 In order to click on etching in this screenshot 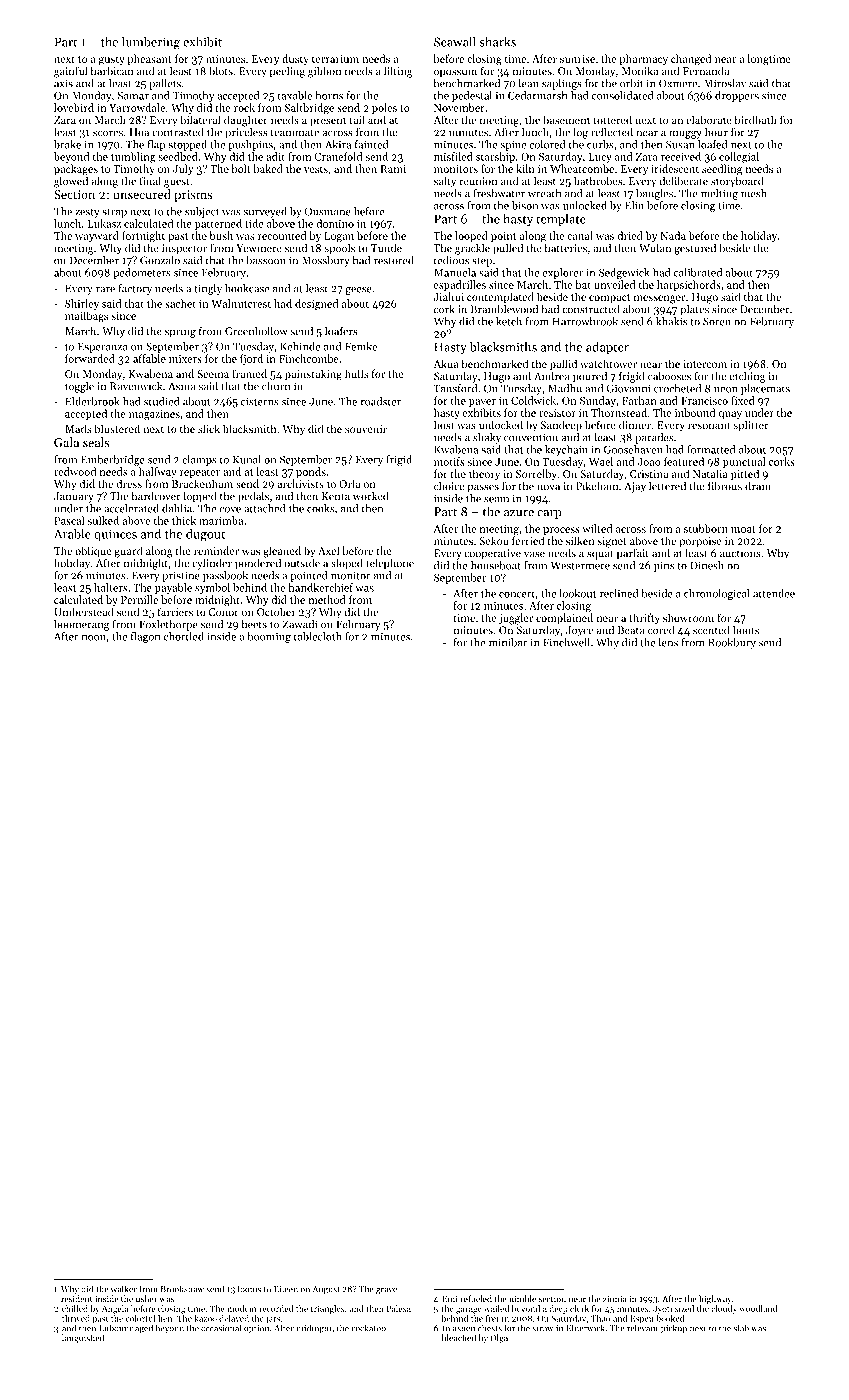, I will do `click(747, 377)`.
